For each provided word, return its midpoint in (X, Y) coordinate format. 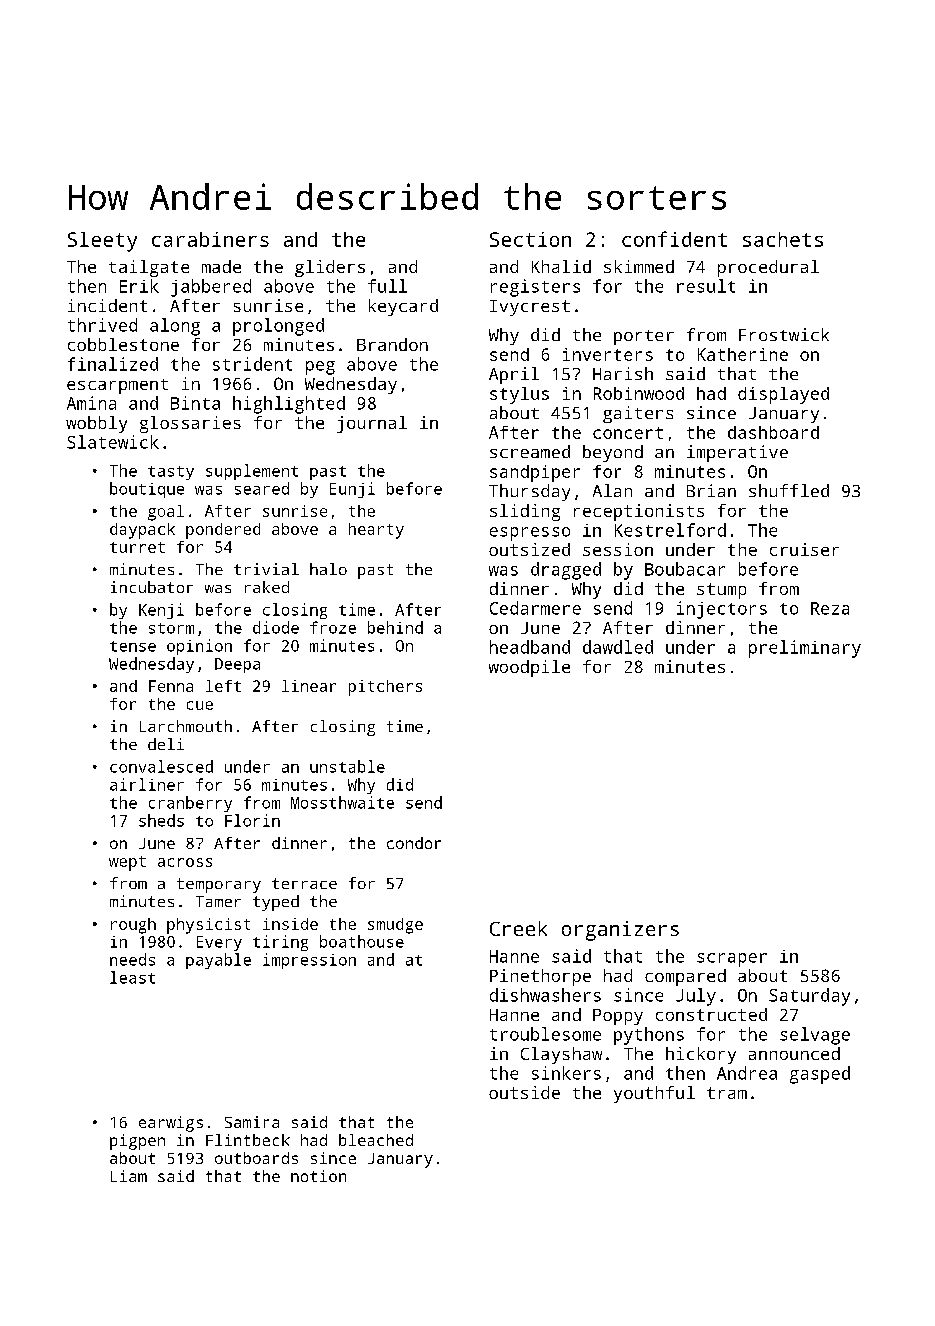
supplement (252, 472)
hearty (376, 531)
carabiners (210, 239)
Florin (252, 820)
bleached (376, 1140)
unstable (347, 766)
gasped (820, 1075)
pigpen (137, 1142)
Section (530, 239)
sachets (783, 239)
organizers (620, 931)
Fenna (171, 686)
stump (721, 591)
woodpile (529, 668)
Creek (518, 928)
